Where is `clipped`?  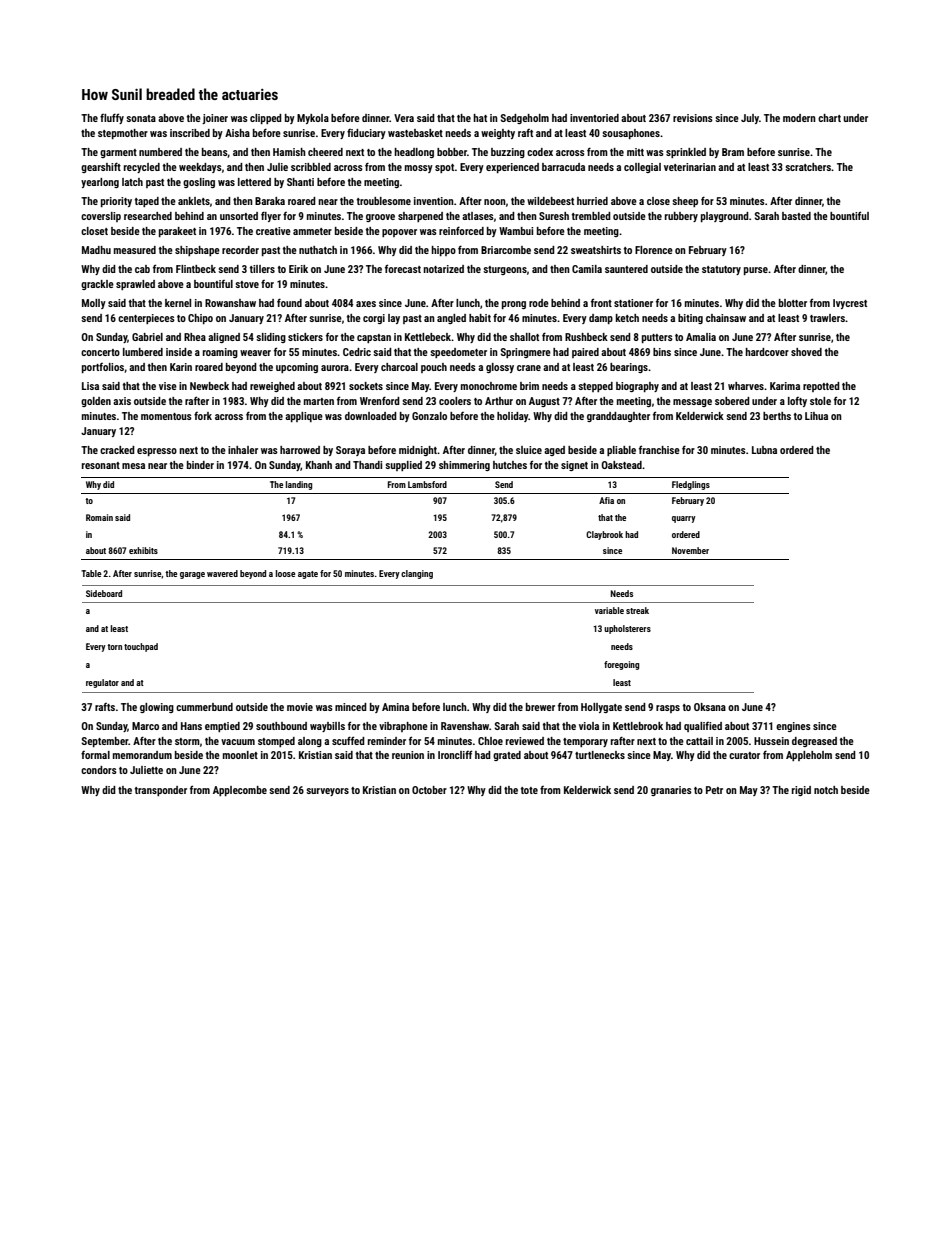
clipped is located at coordinates (266, 119).
